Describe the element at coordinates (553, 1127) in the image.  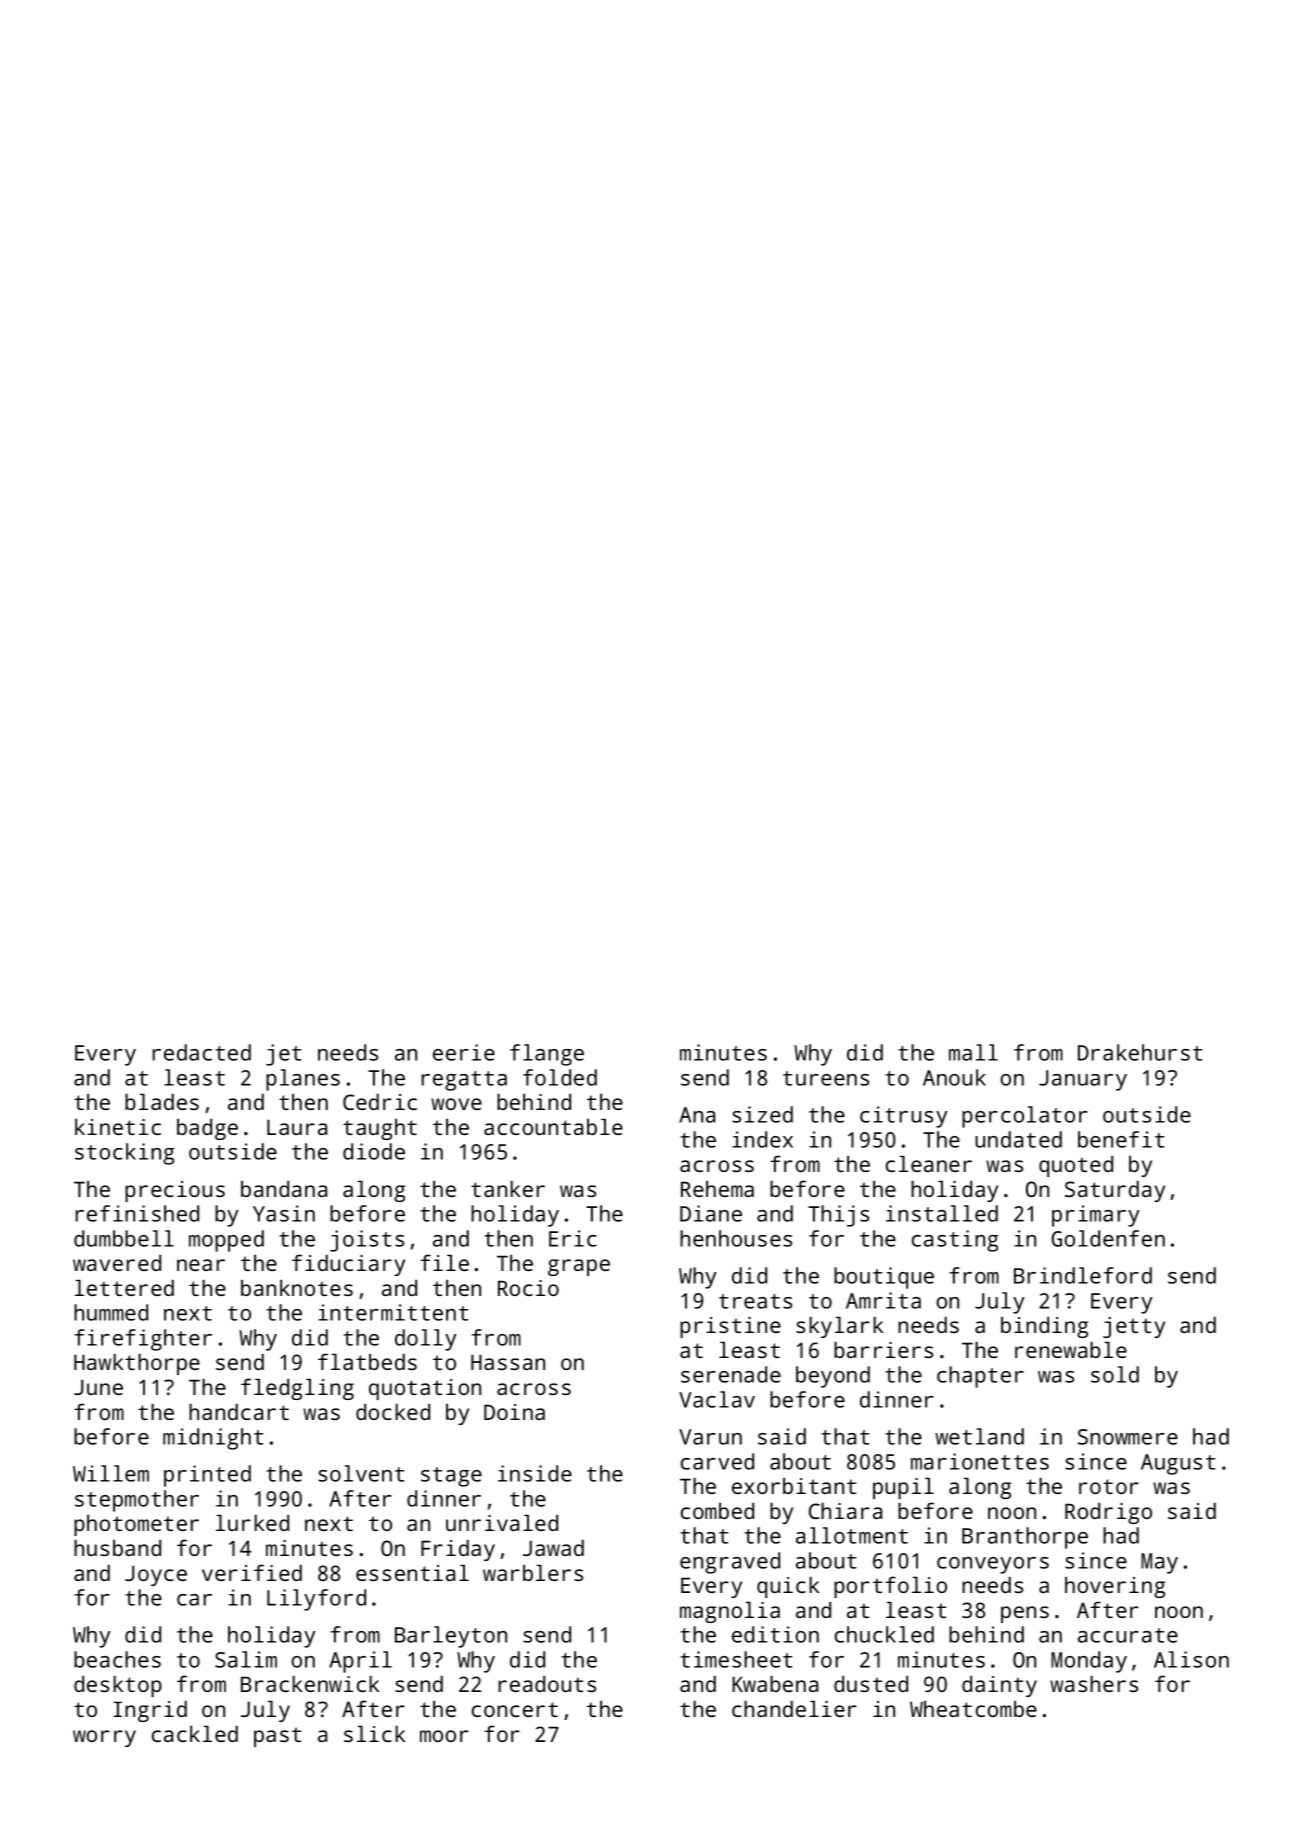
I see `accountable` at that location.
